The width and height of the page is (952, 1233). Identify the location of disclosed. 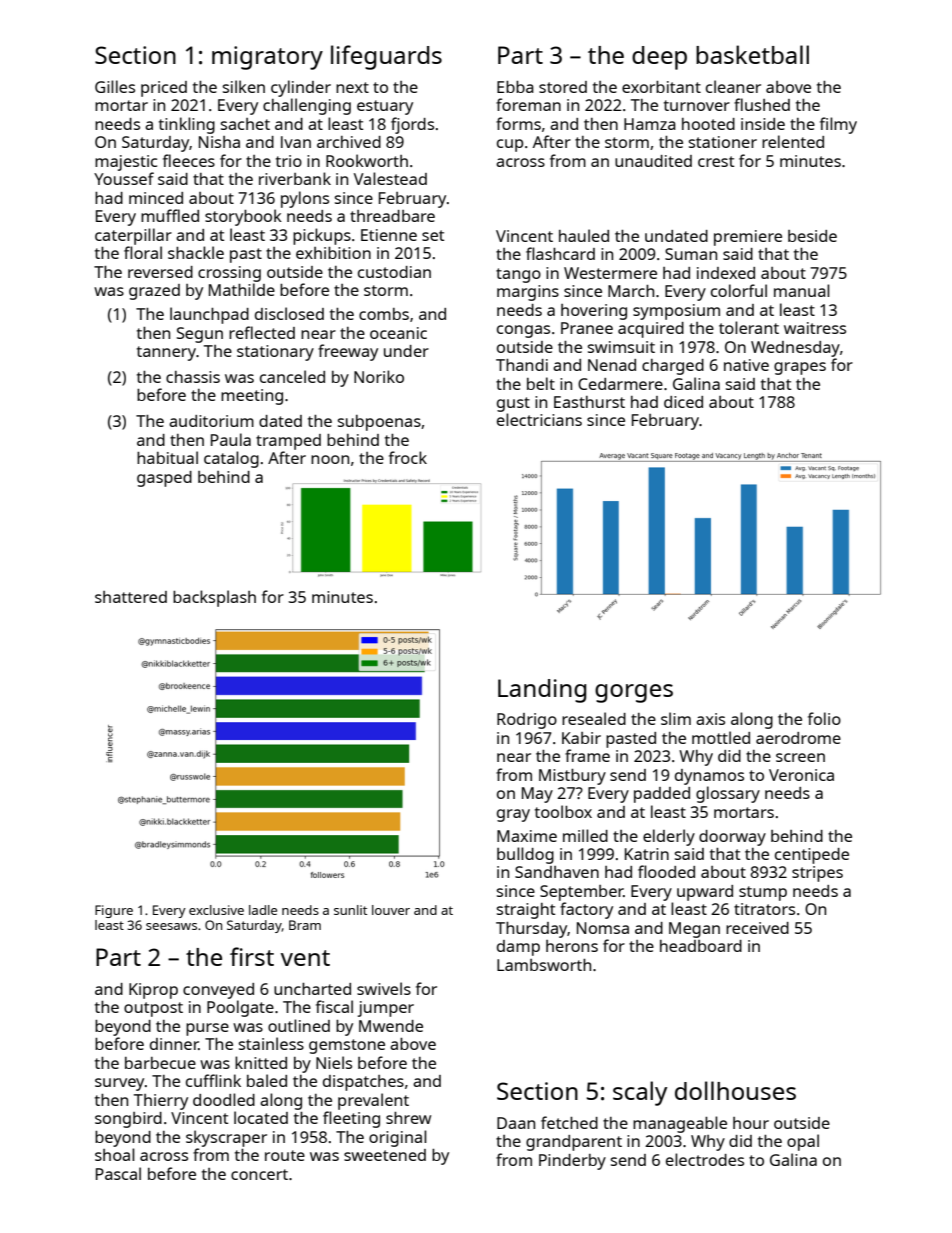
(289, 313).
